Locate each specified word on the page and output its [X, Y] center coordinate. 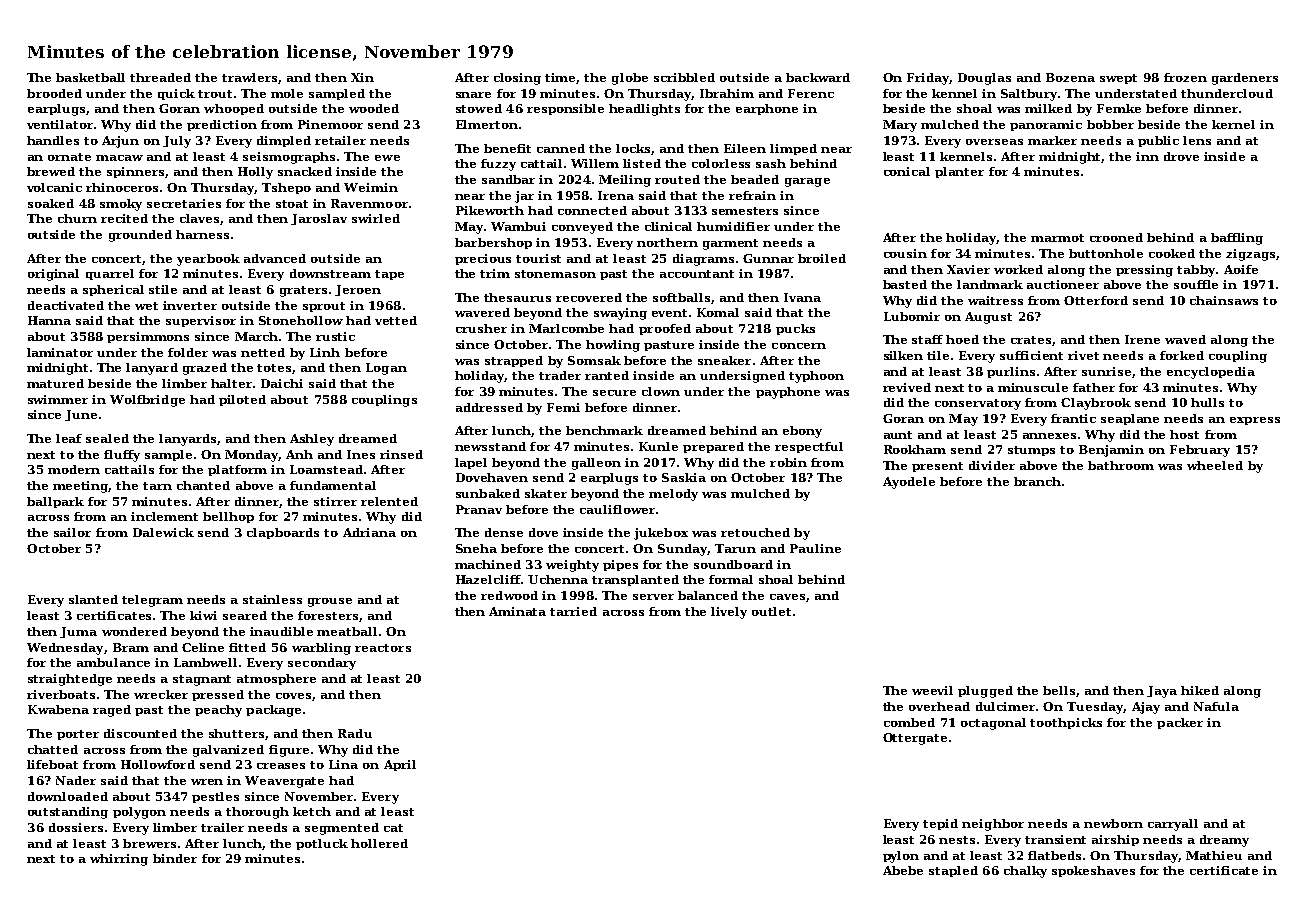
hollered [379, 843]
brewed [51, 171]
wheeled [1215, 465]
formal [731, 579]
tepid [940, 824]
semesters [745, 211]
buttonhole [1106, 253]
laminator [60, 352]
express [1255, 421]
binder [175, 858]
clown [661, 391]
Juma [78, 632]
